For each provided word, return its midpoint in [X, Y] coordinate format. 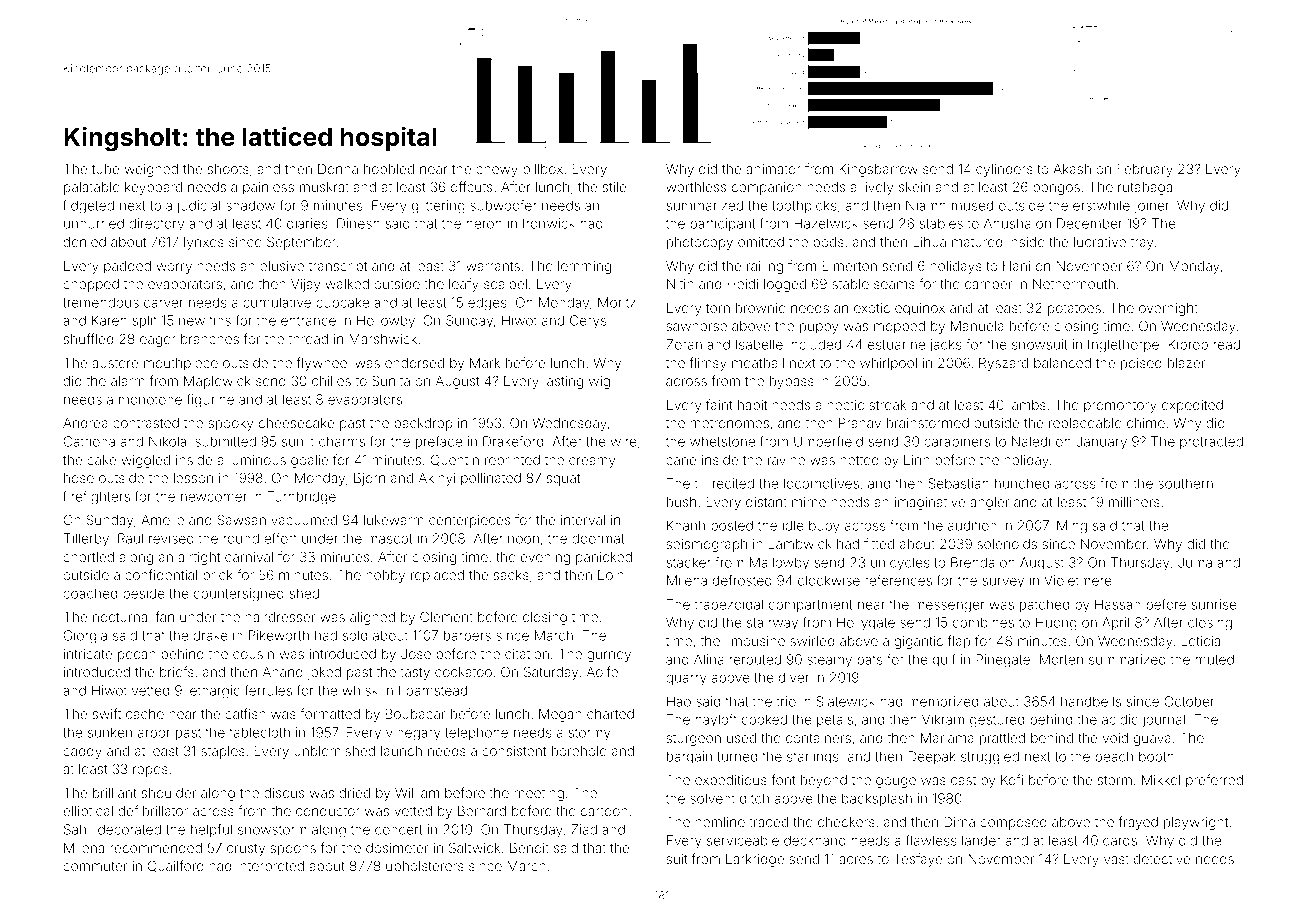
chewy [497, 170]
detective [1162, 859]
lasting [563, 382]
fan [164, 616]
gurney [609, 656]
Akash [1072, 169]
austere [115, 363]
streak [887, 405]
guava [1152, 740]
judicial [198, 207]
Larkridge [755, 860]
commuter [95, 866]
